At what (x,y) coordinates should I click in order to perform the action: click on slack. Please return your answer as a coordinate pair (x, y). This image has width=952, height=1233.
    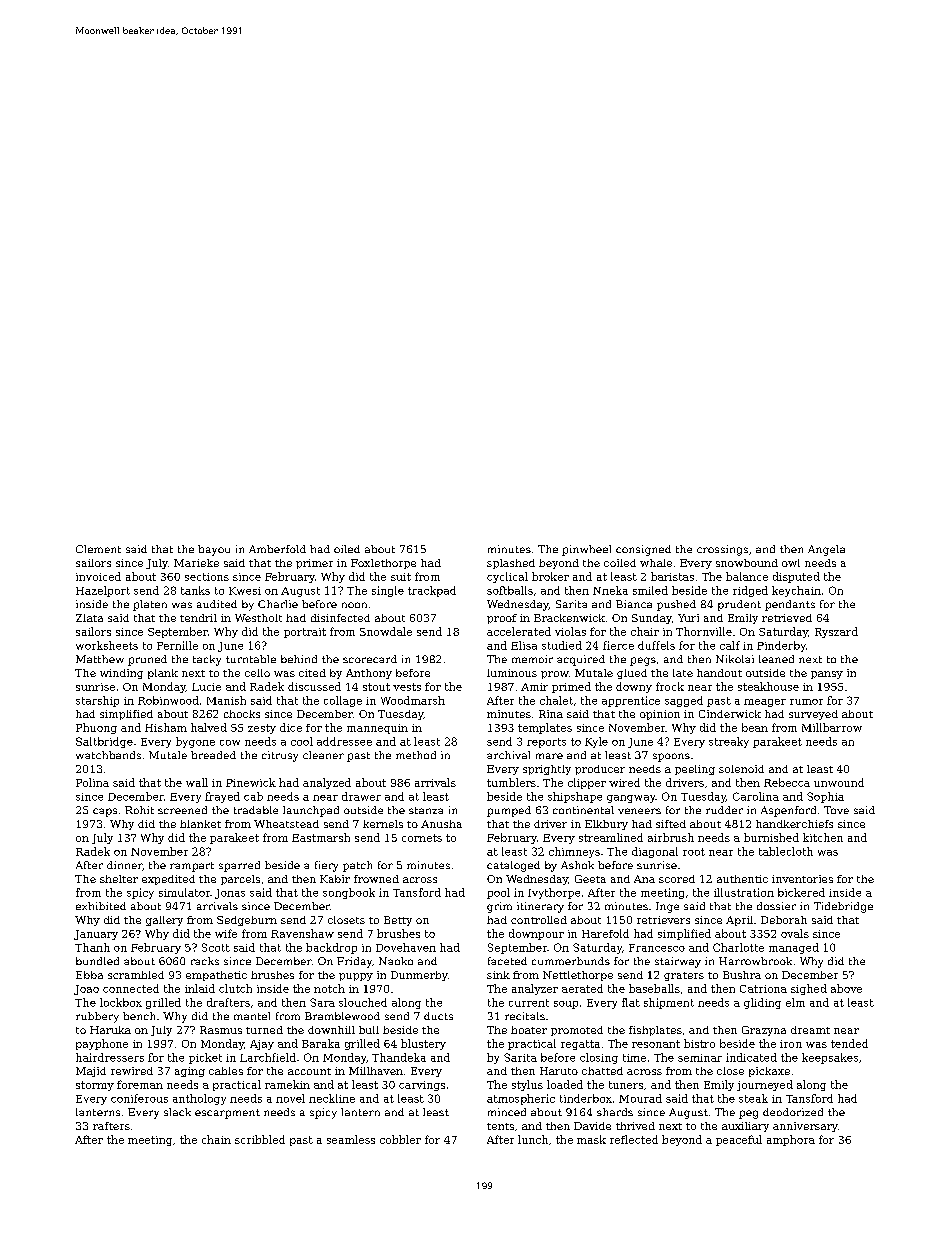
    Looking at the image, I should click on (177, 1112).
